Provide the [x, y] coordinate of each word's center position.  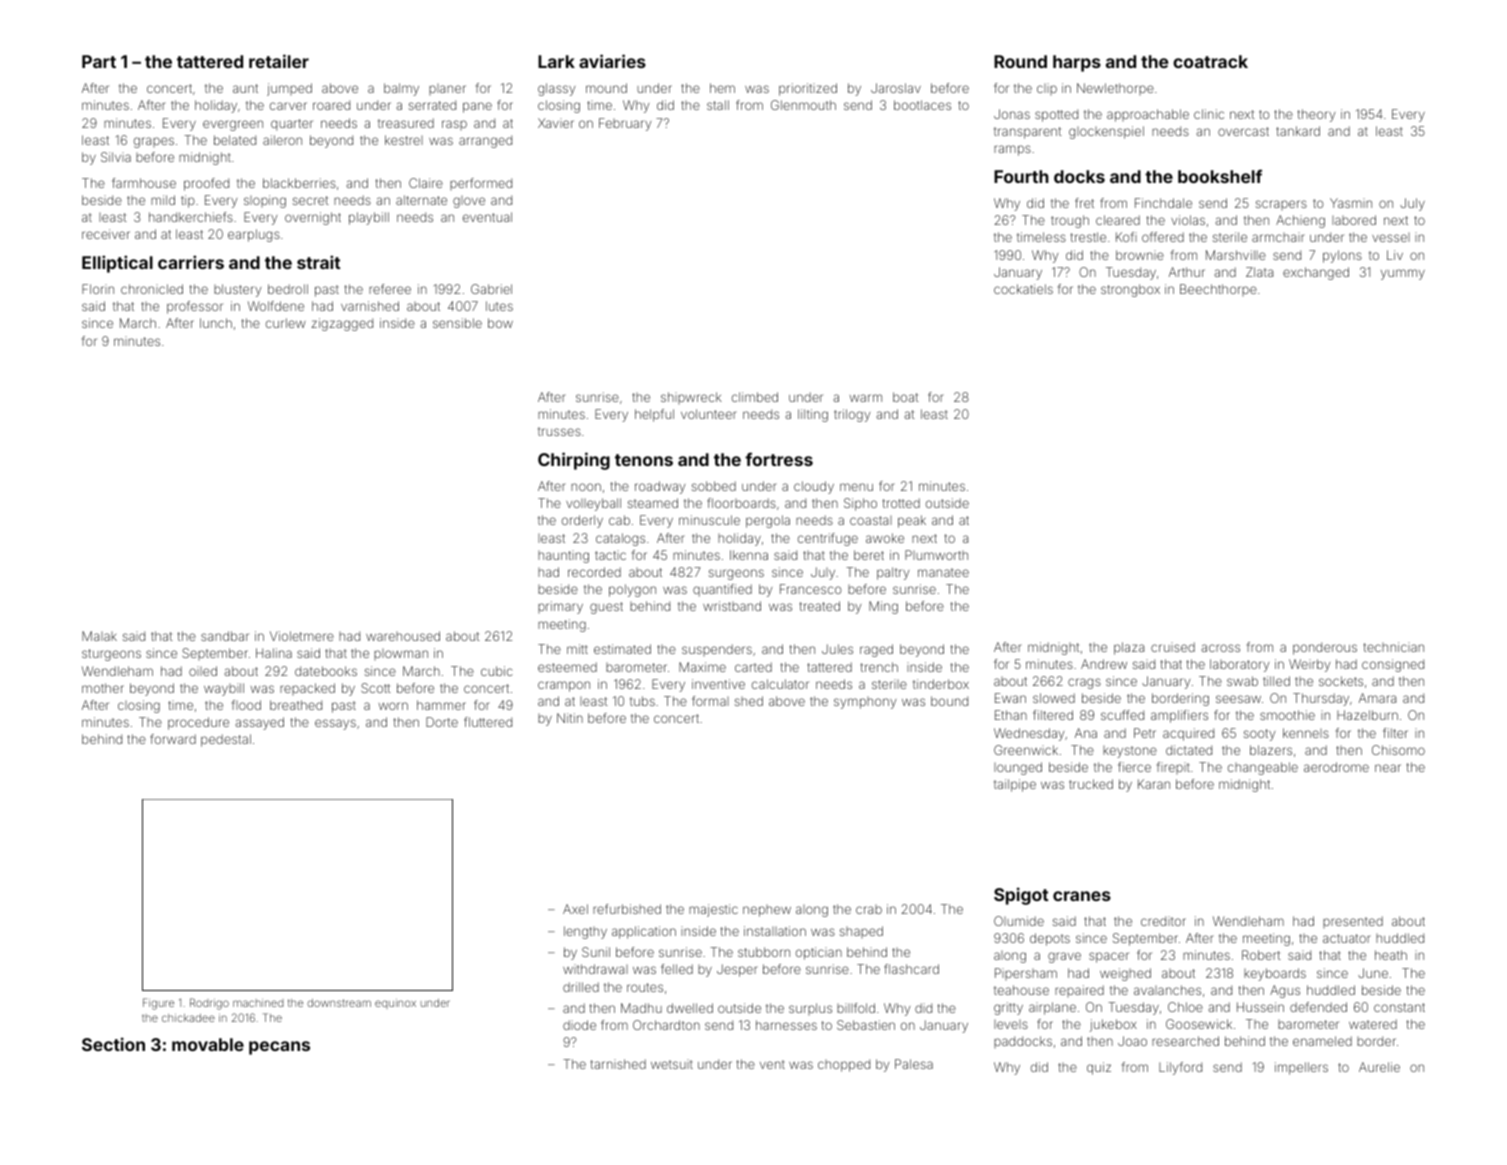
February [625, 124]
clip [1047, 89]
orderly [582, 521]
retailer [279, 61]
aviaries [612, 61]
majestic [713, 910]
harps [1077, 63]
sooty [1259, 735]
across [1220, 648]
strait [318, 262]
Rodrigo [209, 1004]
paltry [893, 573]
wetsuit [672, 1064]
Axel [575, 909]
